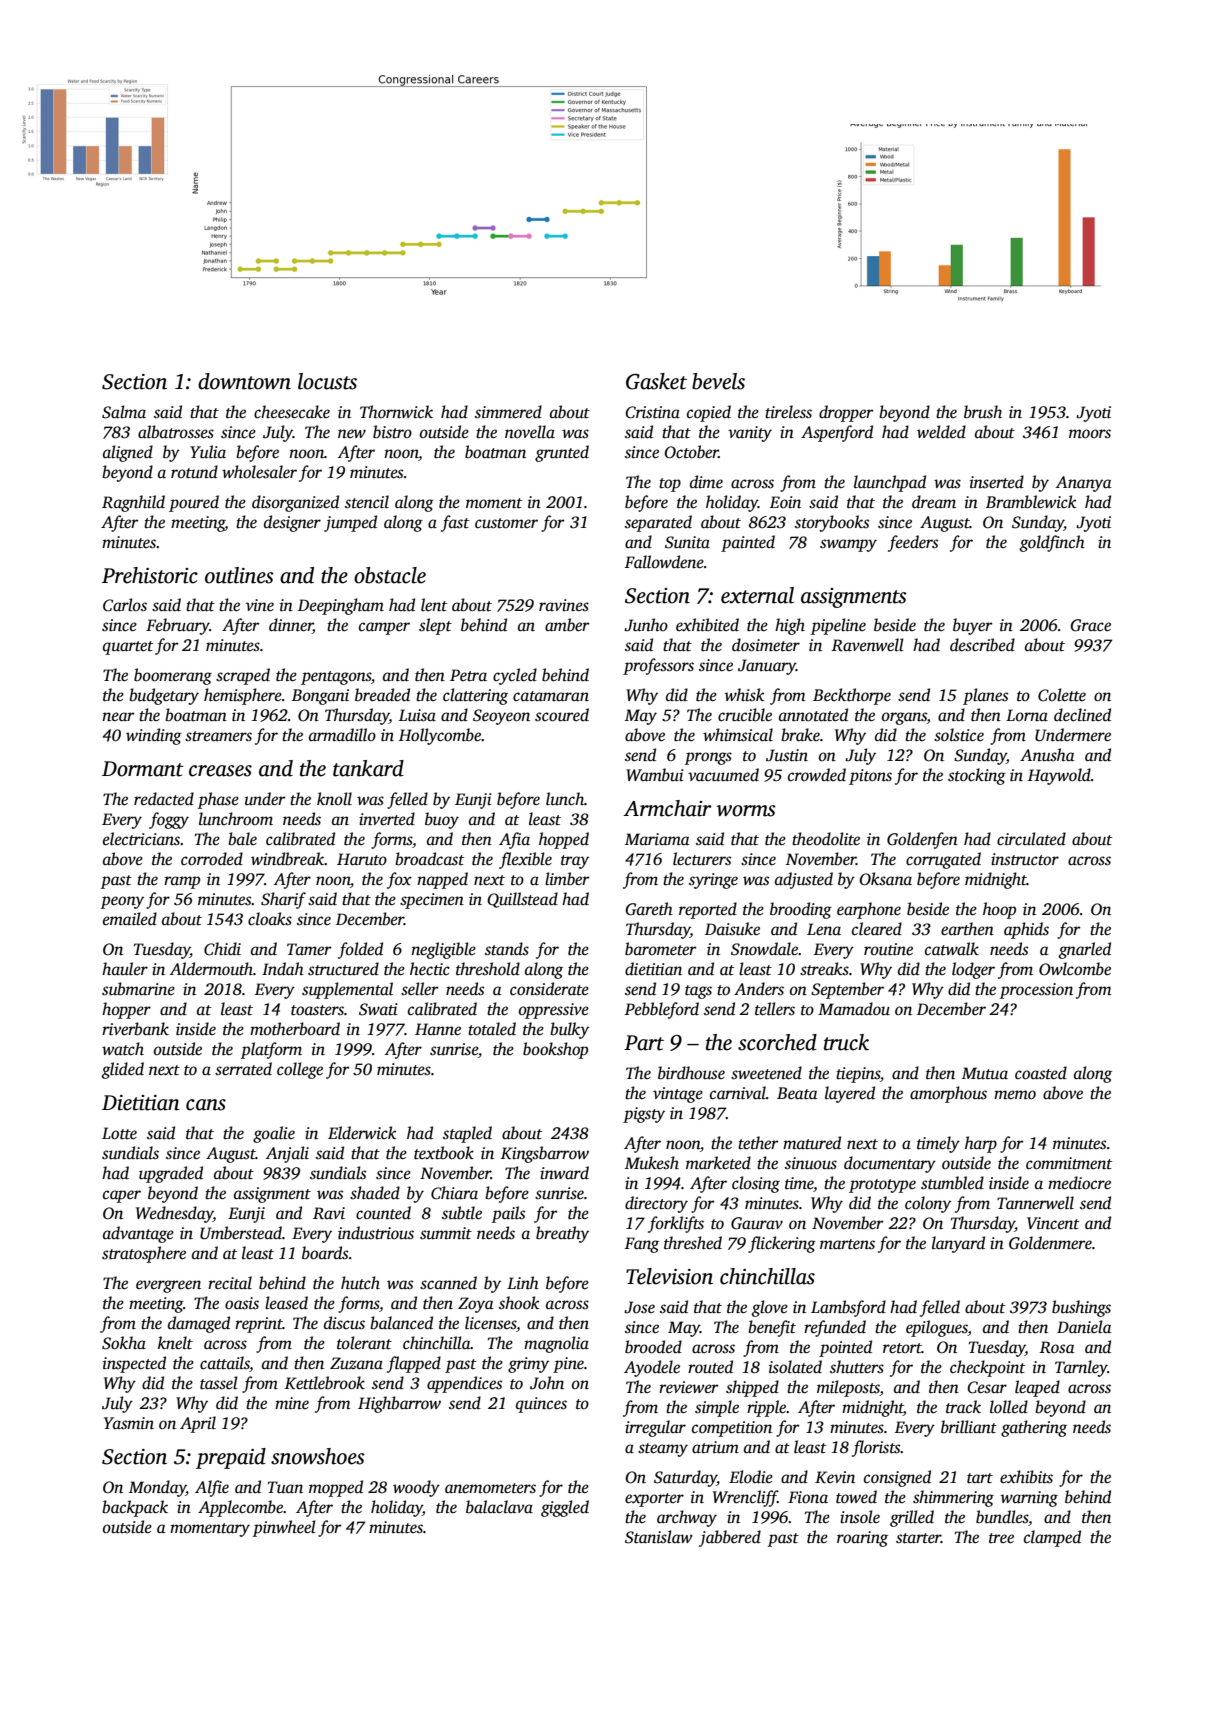  What do you see at coordinates (378, 1009) in the image?
I see `Swati` at bounding box center [378, 1009].
